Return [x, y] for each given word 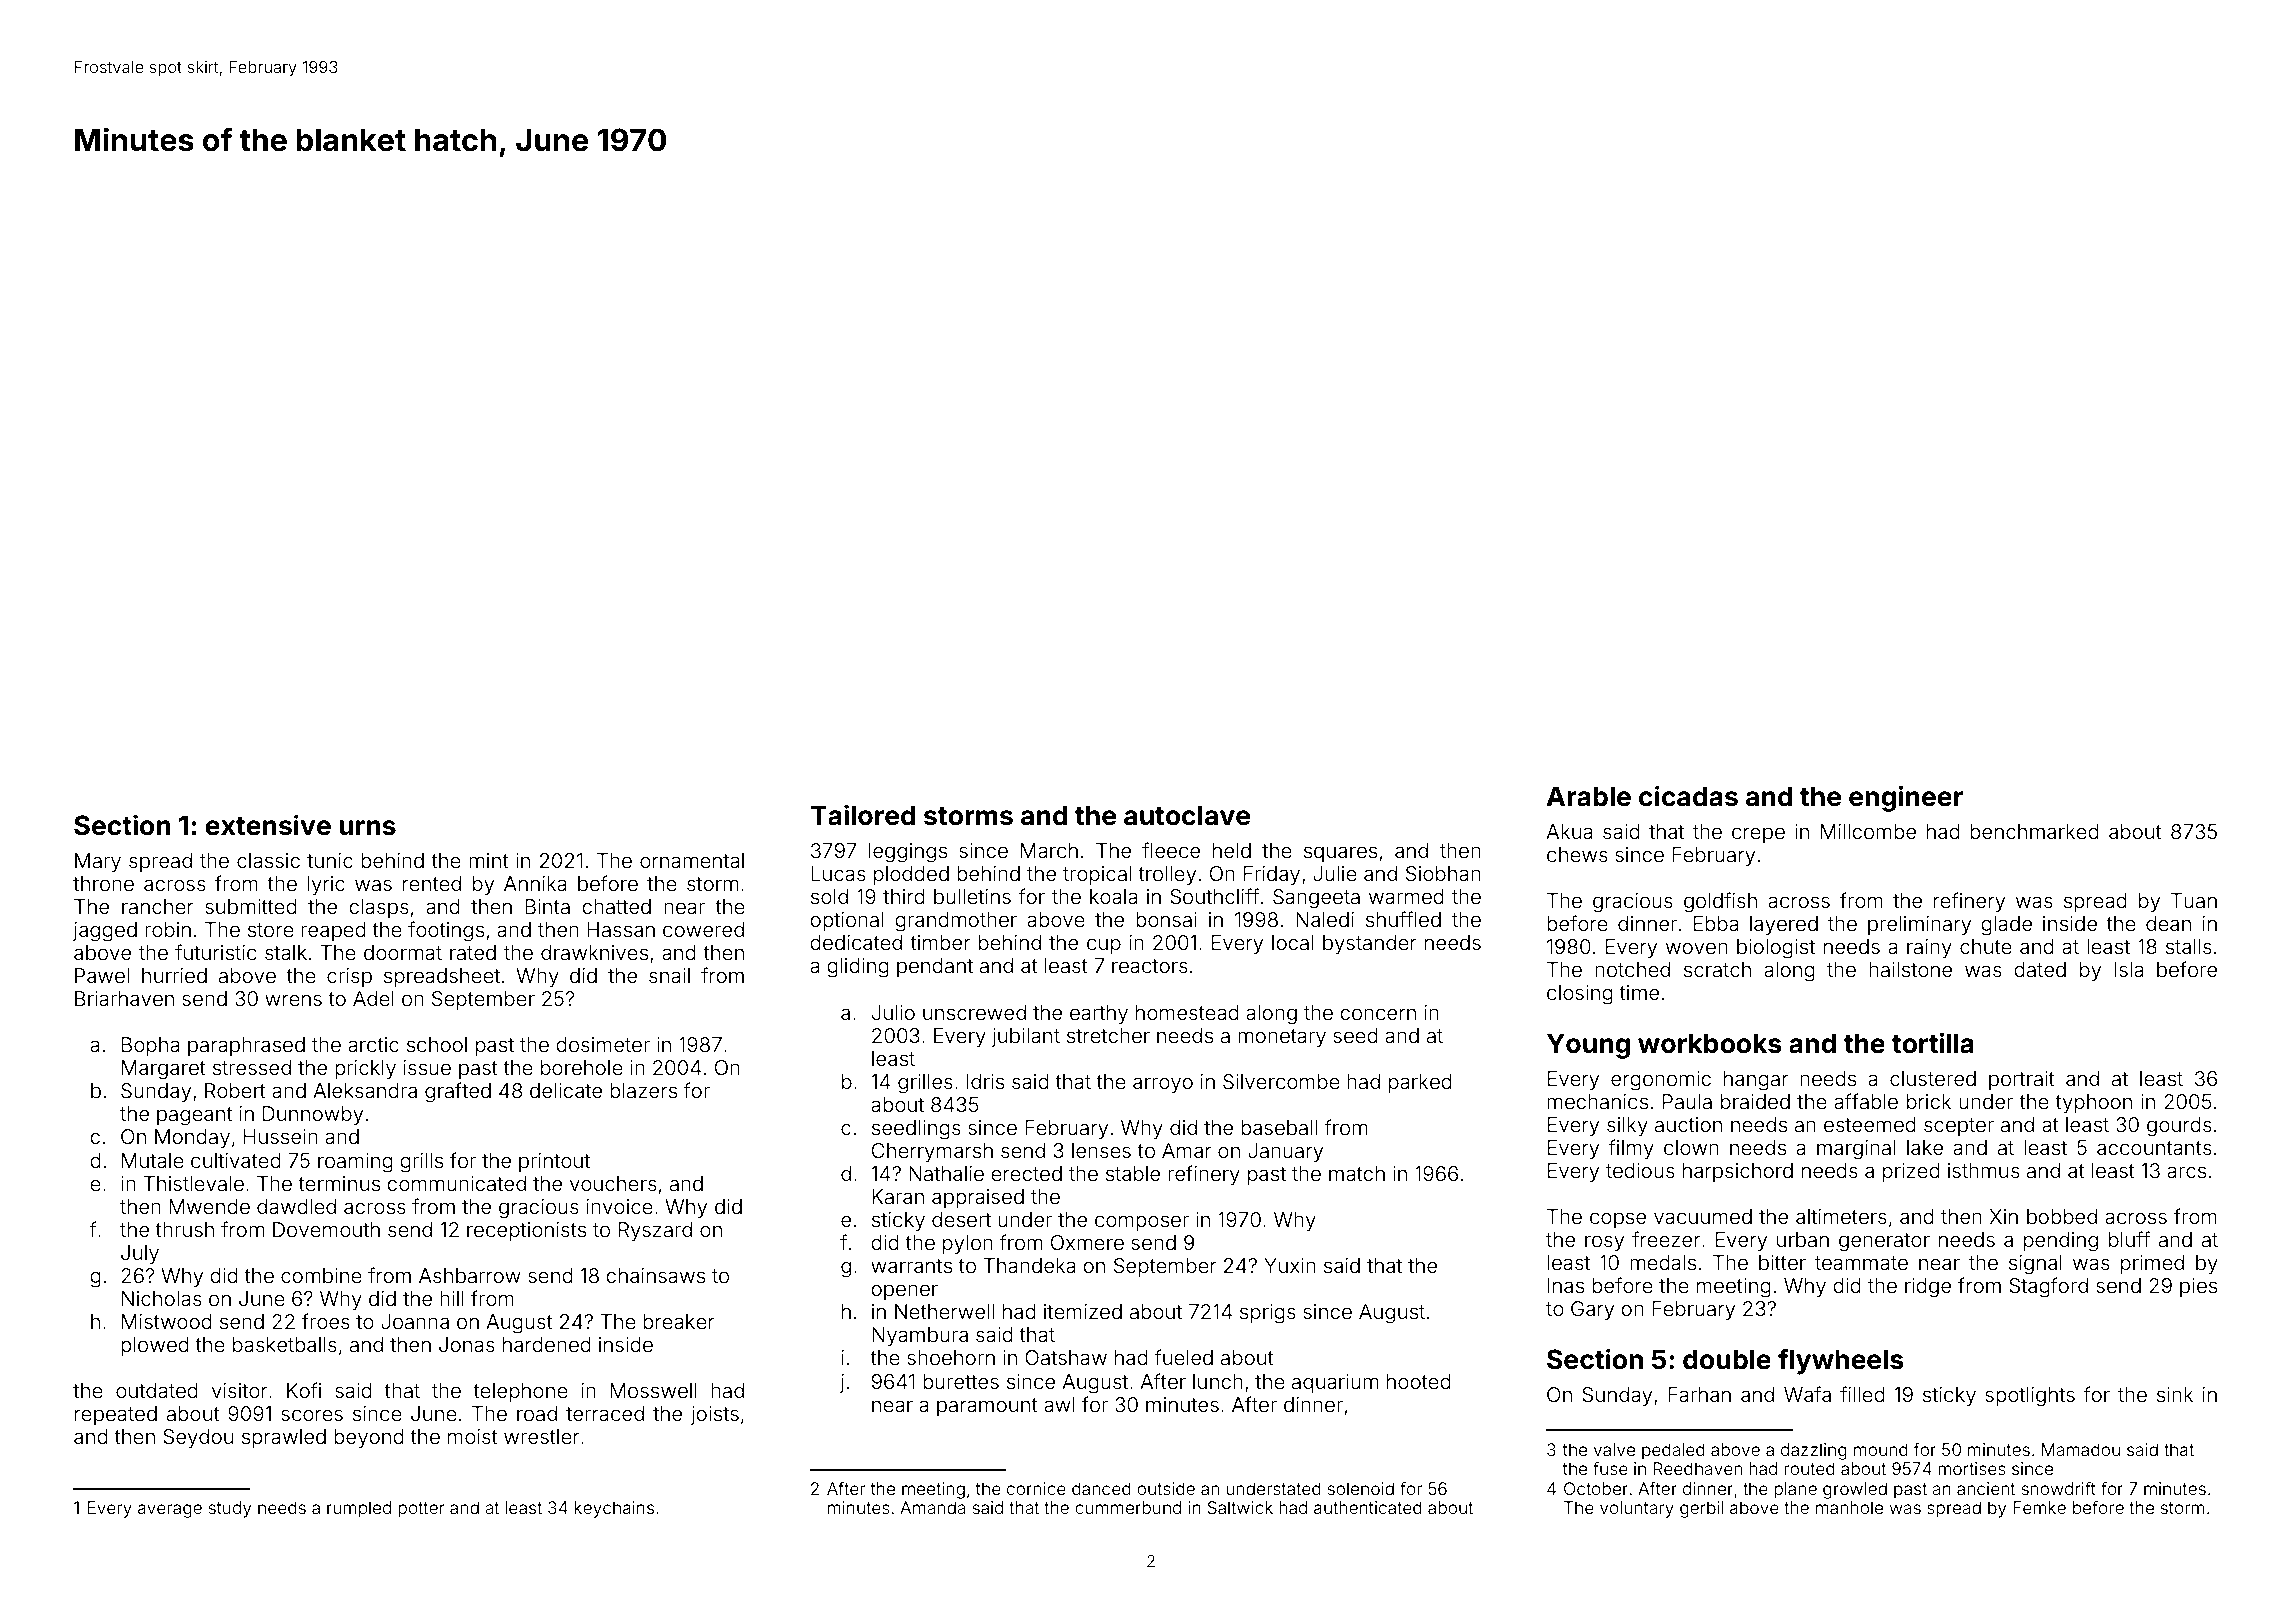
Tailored [862, 815]
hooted [1419, 1381]
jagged [105, 932]
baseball [1279, 1127]
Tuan [2194, 900]
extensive [268, 825]
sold [829, 896]
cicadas [1688, 796]
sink [2175, 1394]
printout [554, 1162]
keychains [614, 1509]
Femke [2039, 1507]
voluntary [1637, 1509]
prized [1911, 1172]
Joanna [415, 1321]
